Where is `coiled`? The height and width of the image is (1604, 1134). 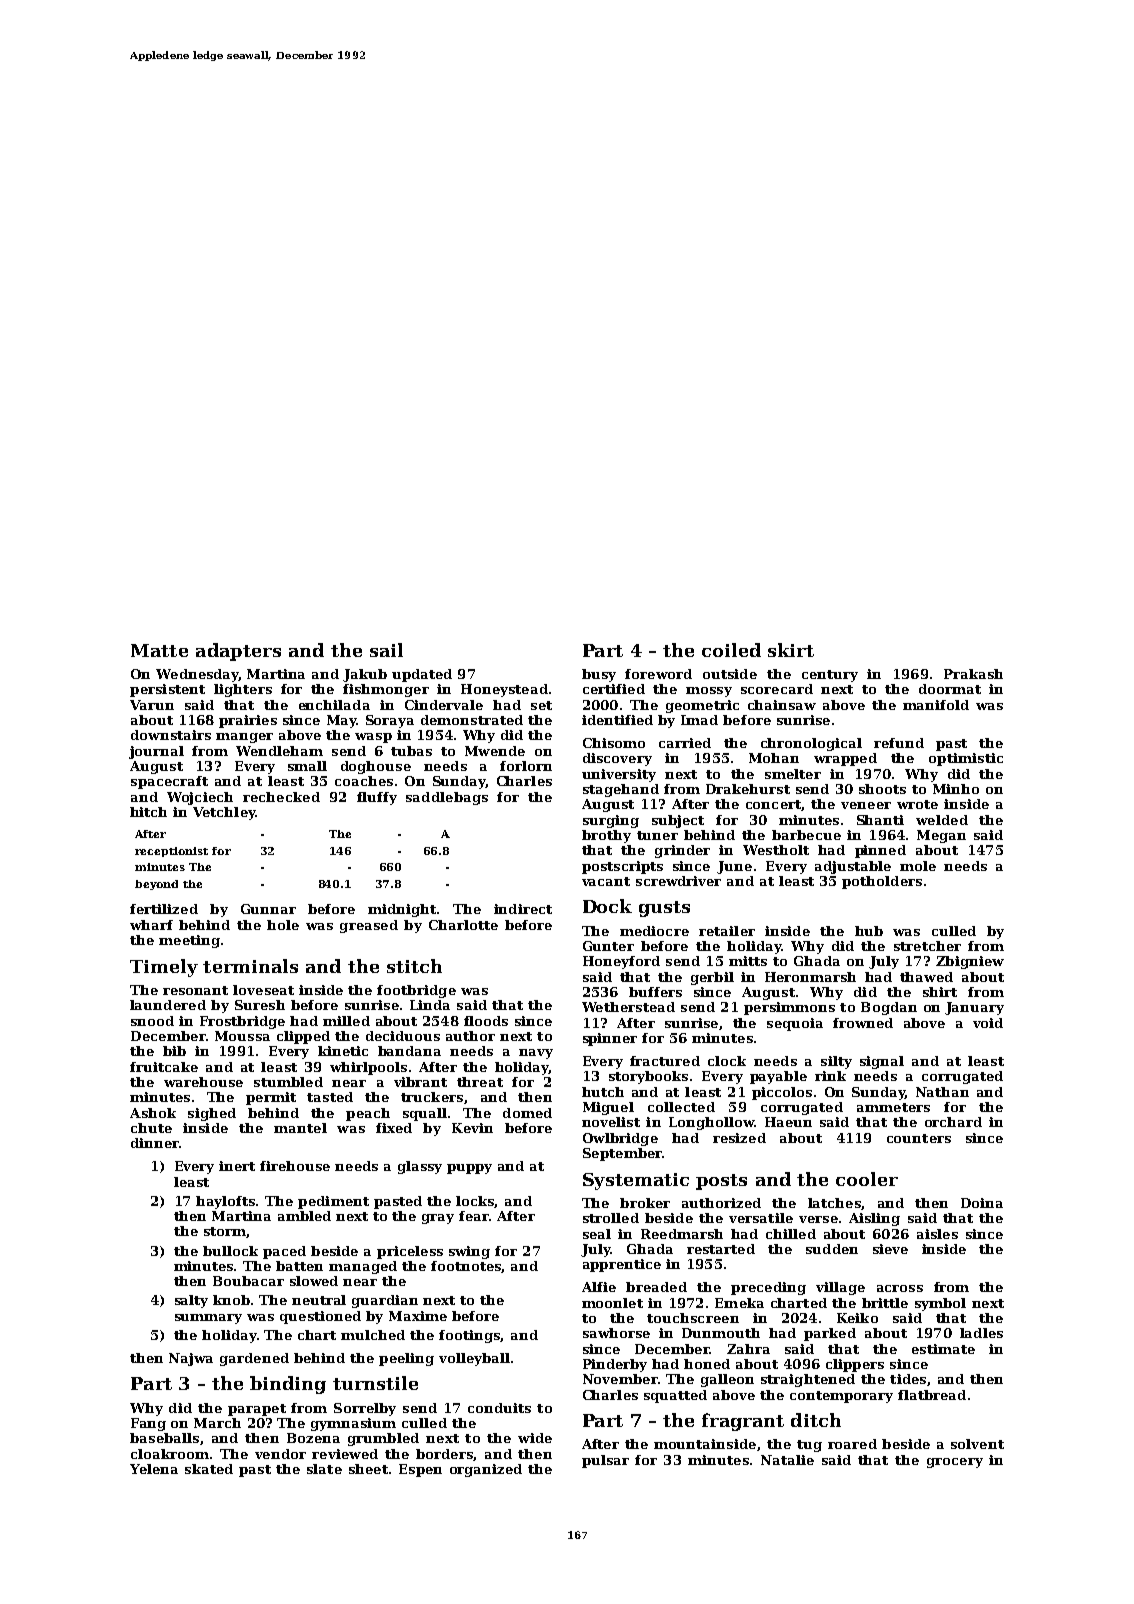
coiled is located at coordinates (731, 650).
